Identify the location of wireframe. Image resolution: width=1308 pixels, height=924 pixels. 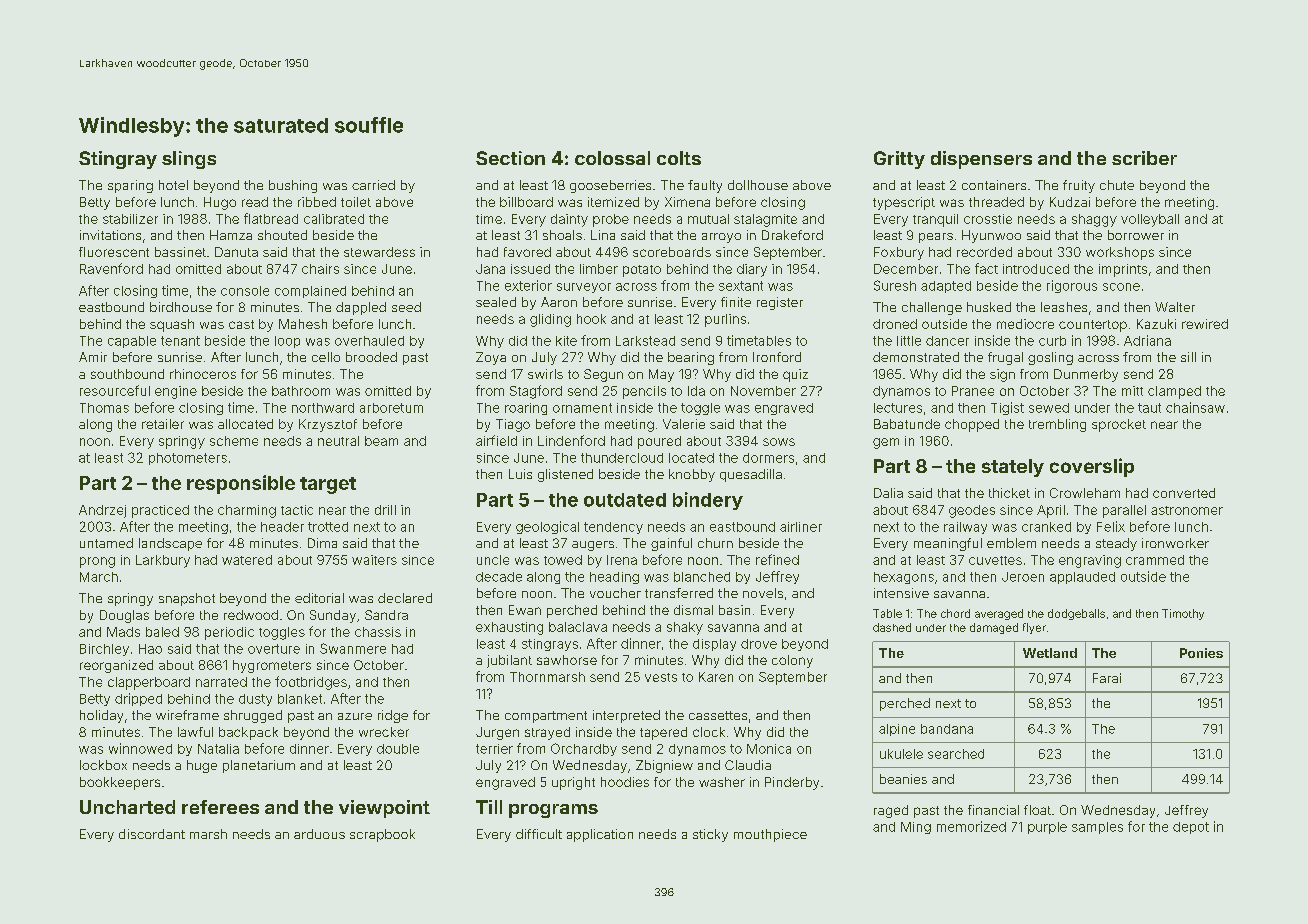
(187, 715).
